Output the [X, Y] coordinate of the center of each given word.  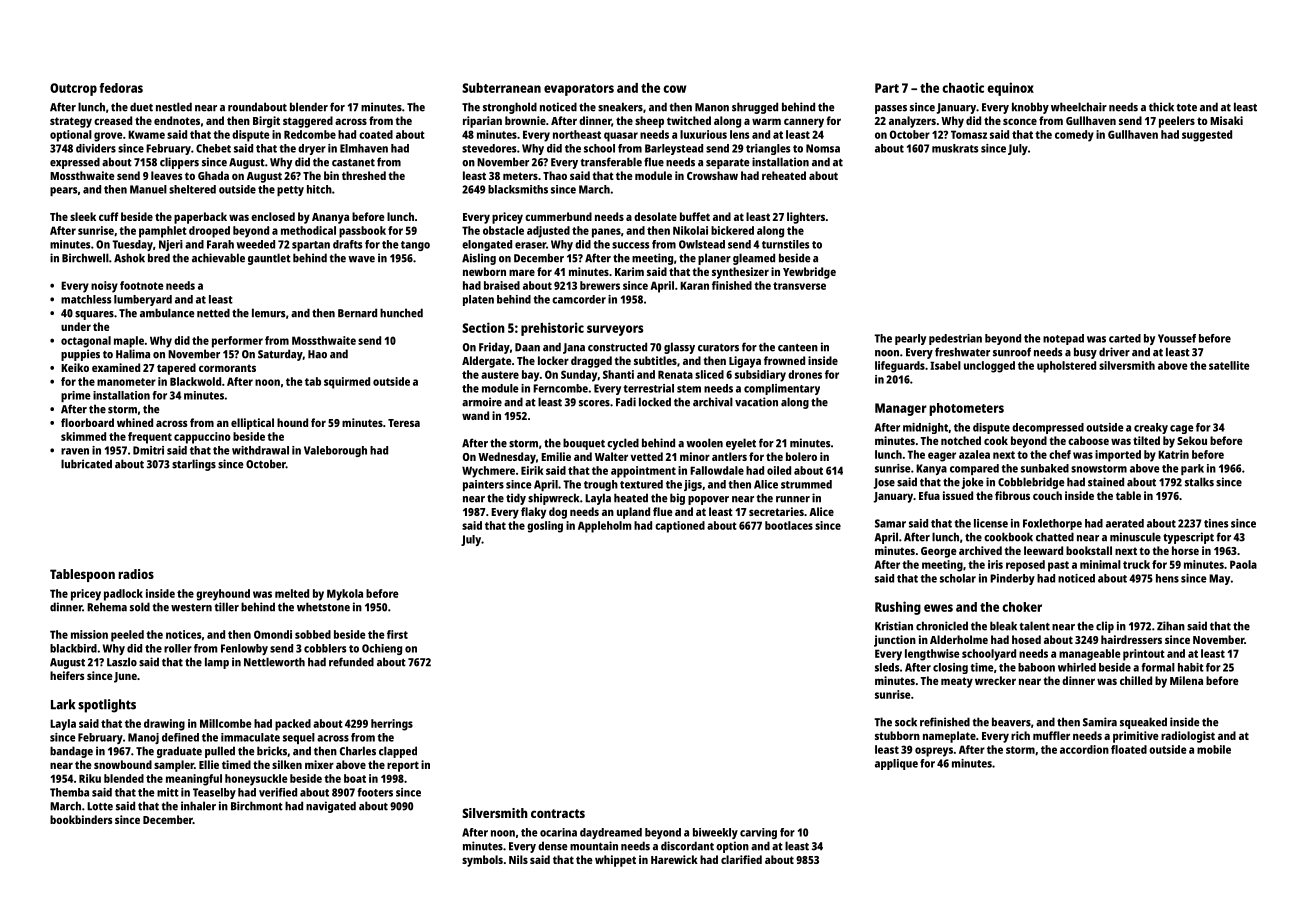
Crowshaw [712, 175]
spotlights [107, 706]
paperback [200, 218]
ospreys [934, 752]
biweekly [715, 833]
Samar [890, 523]
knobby [1030, 108]
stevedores [489, 148]
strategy [71, 122]
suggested [1207, 136]
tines [1216, 523]
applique [896, 764]
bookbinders [81, 819]
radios [136, 574]
